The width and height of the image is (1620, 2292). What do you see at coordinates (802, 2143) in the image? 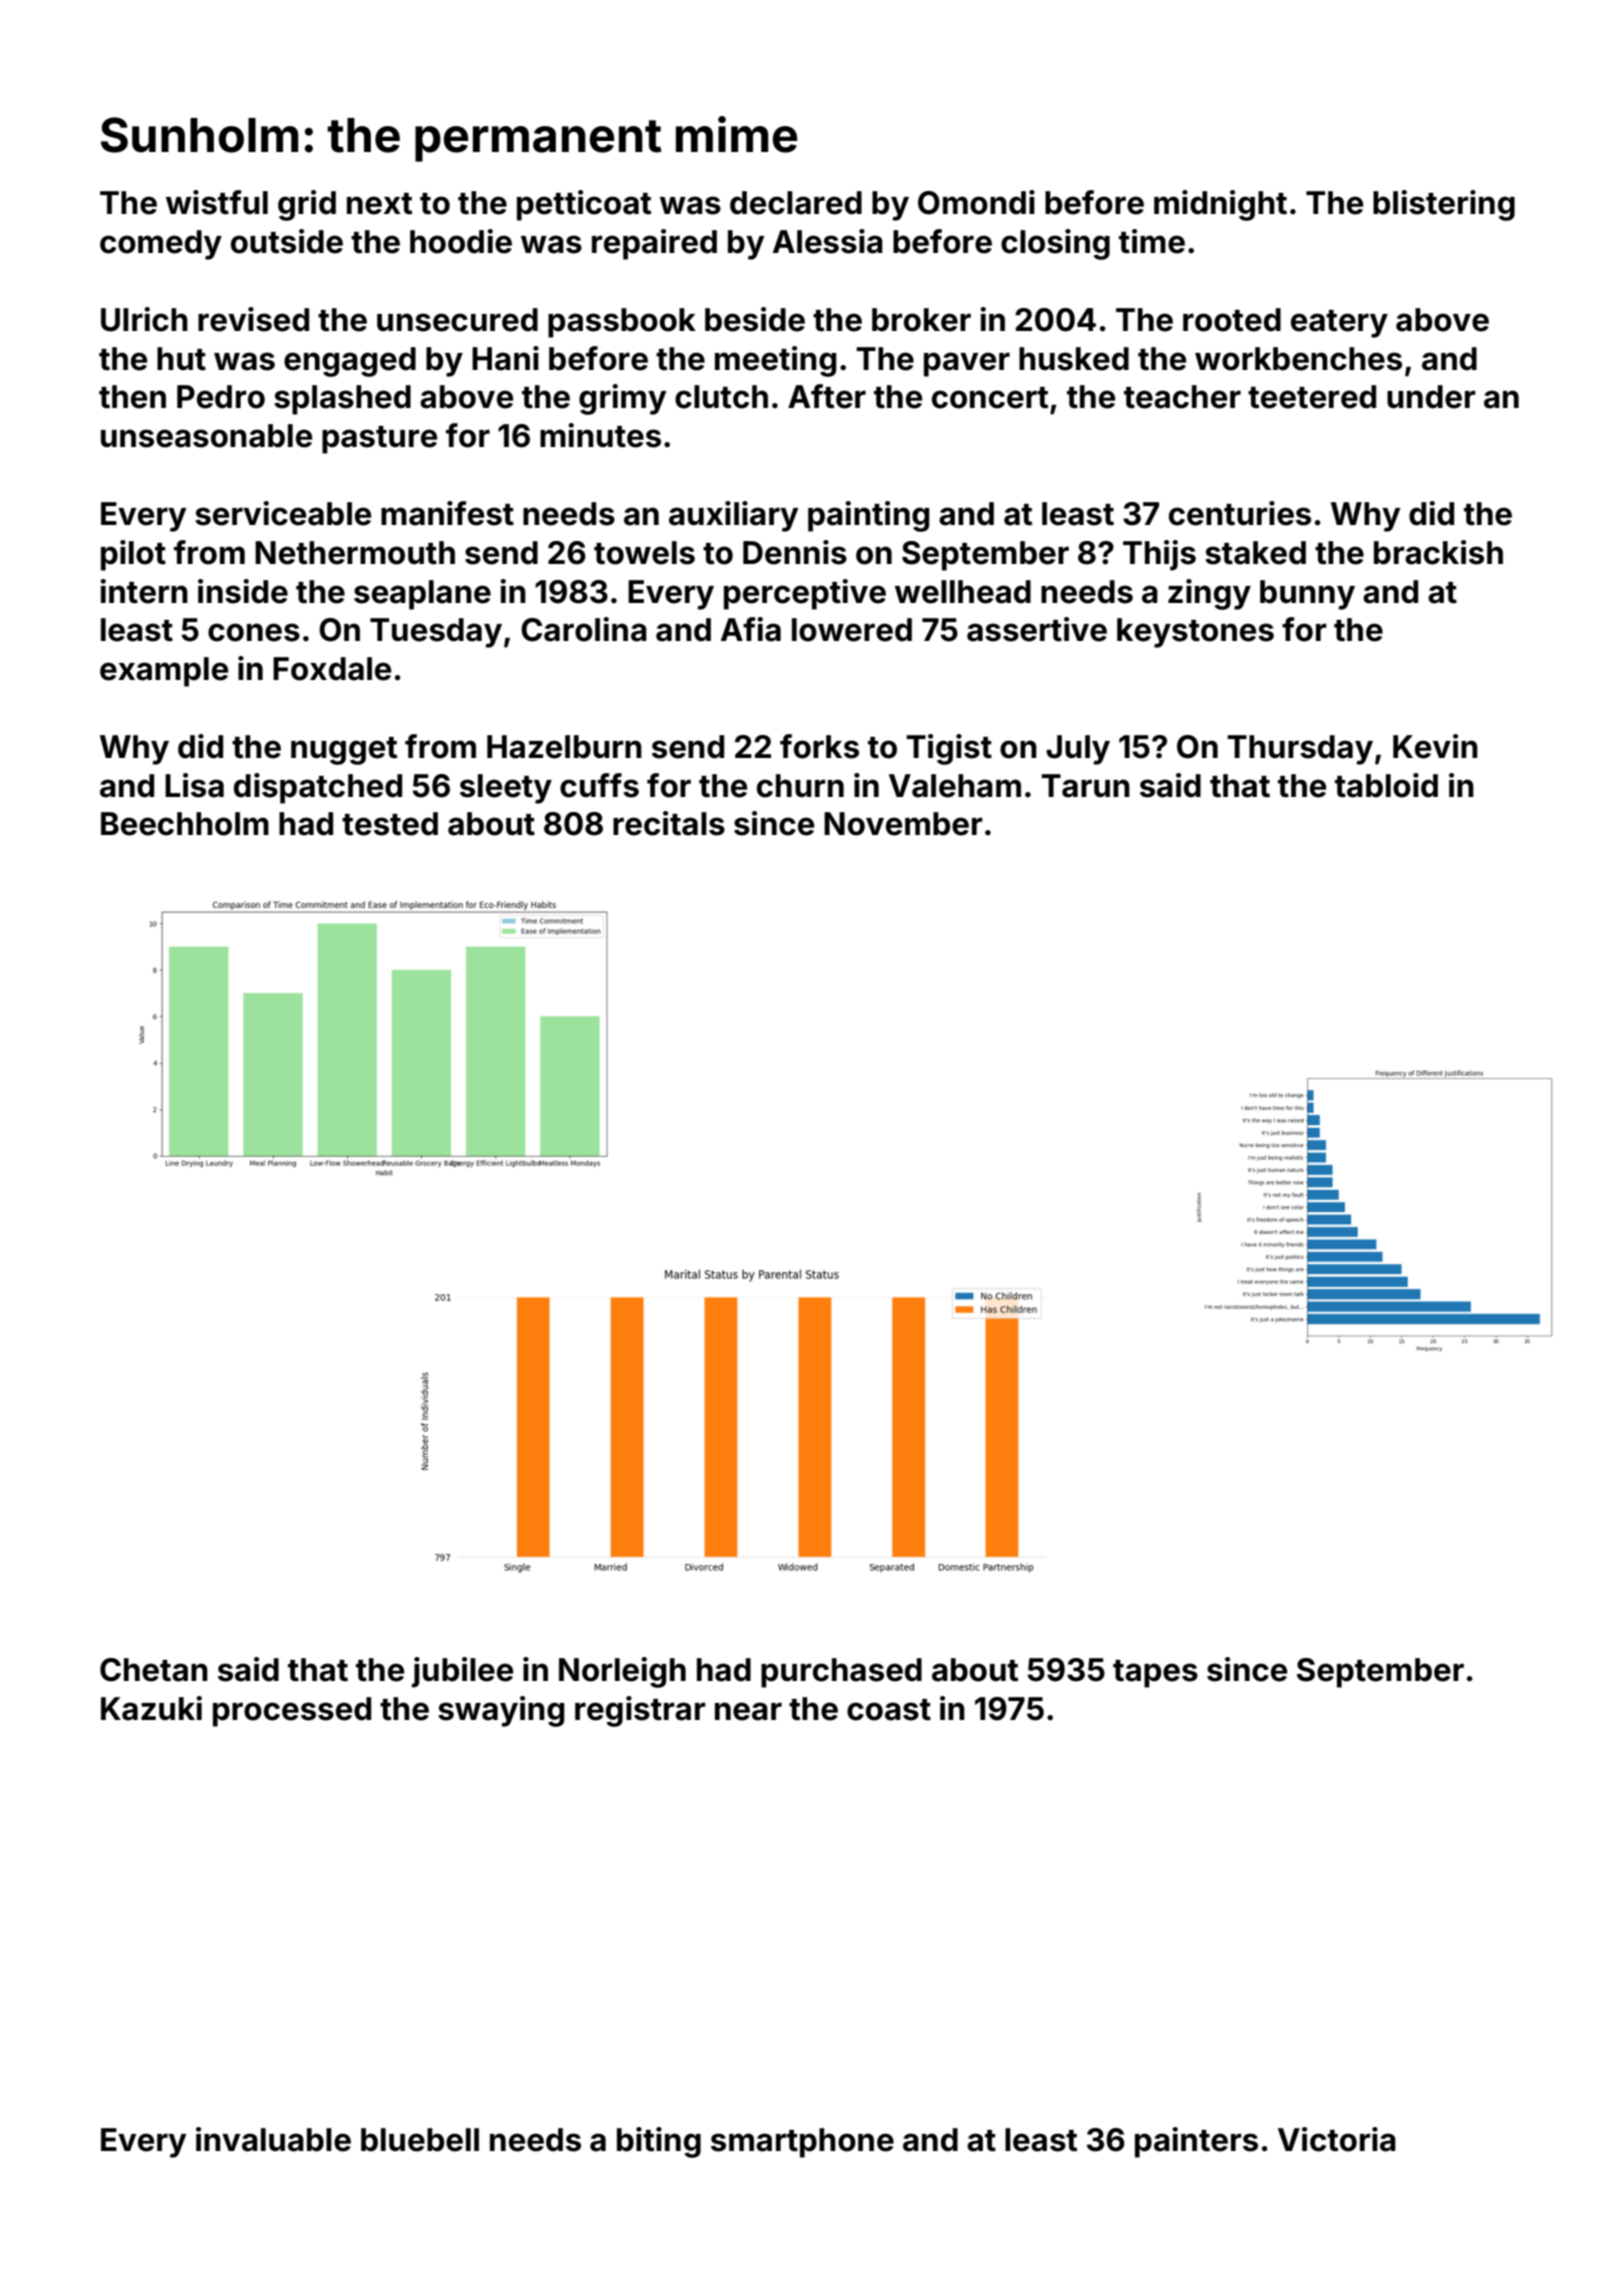
I see `smartphone` at bounding box center [802, 2143].
